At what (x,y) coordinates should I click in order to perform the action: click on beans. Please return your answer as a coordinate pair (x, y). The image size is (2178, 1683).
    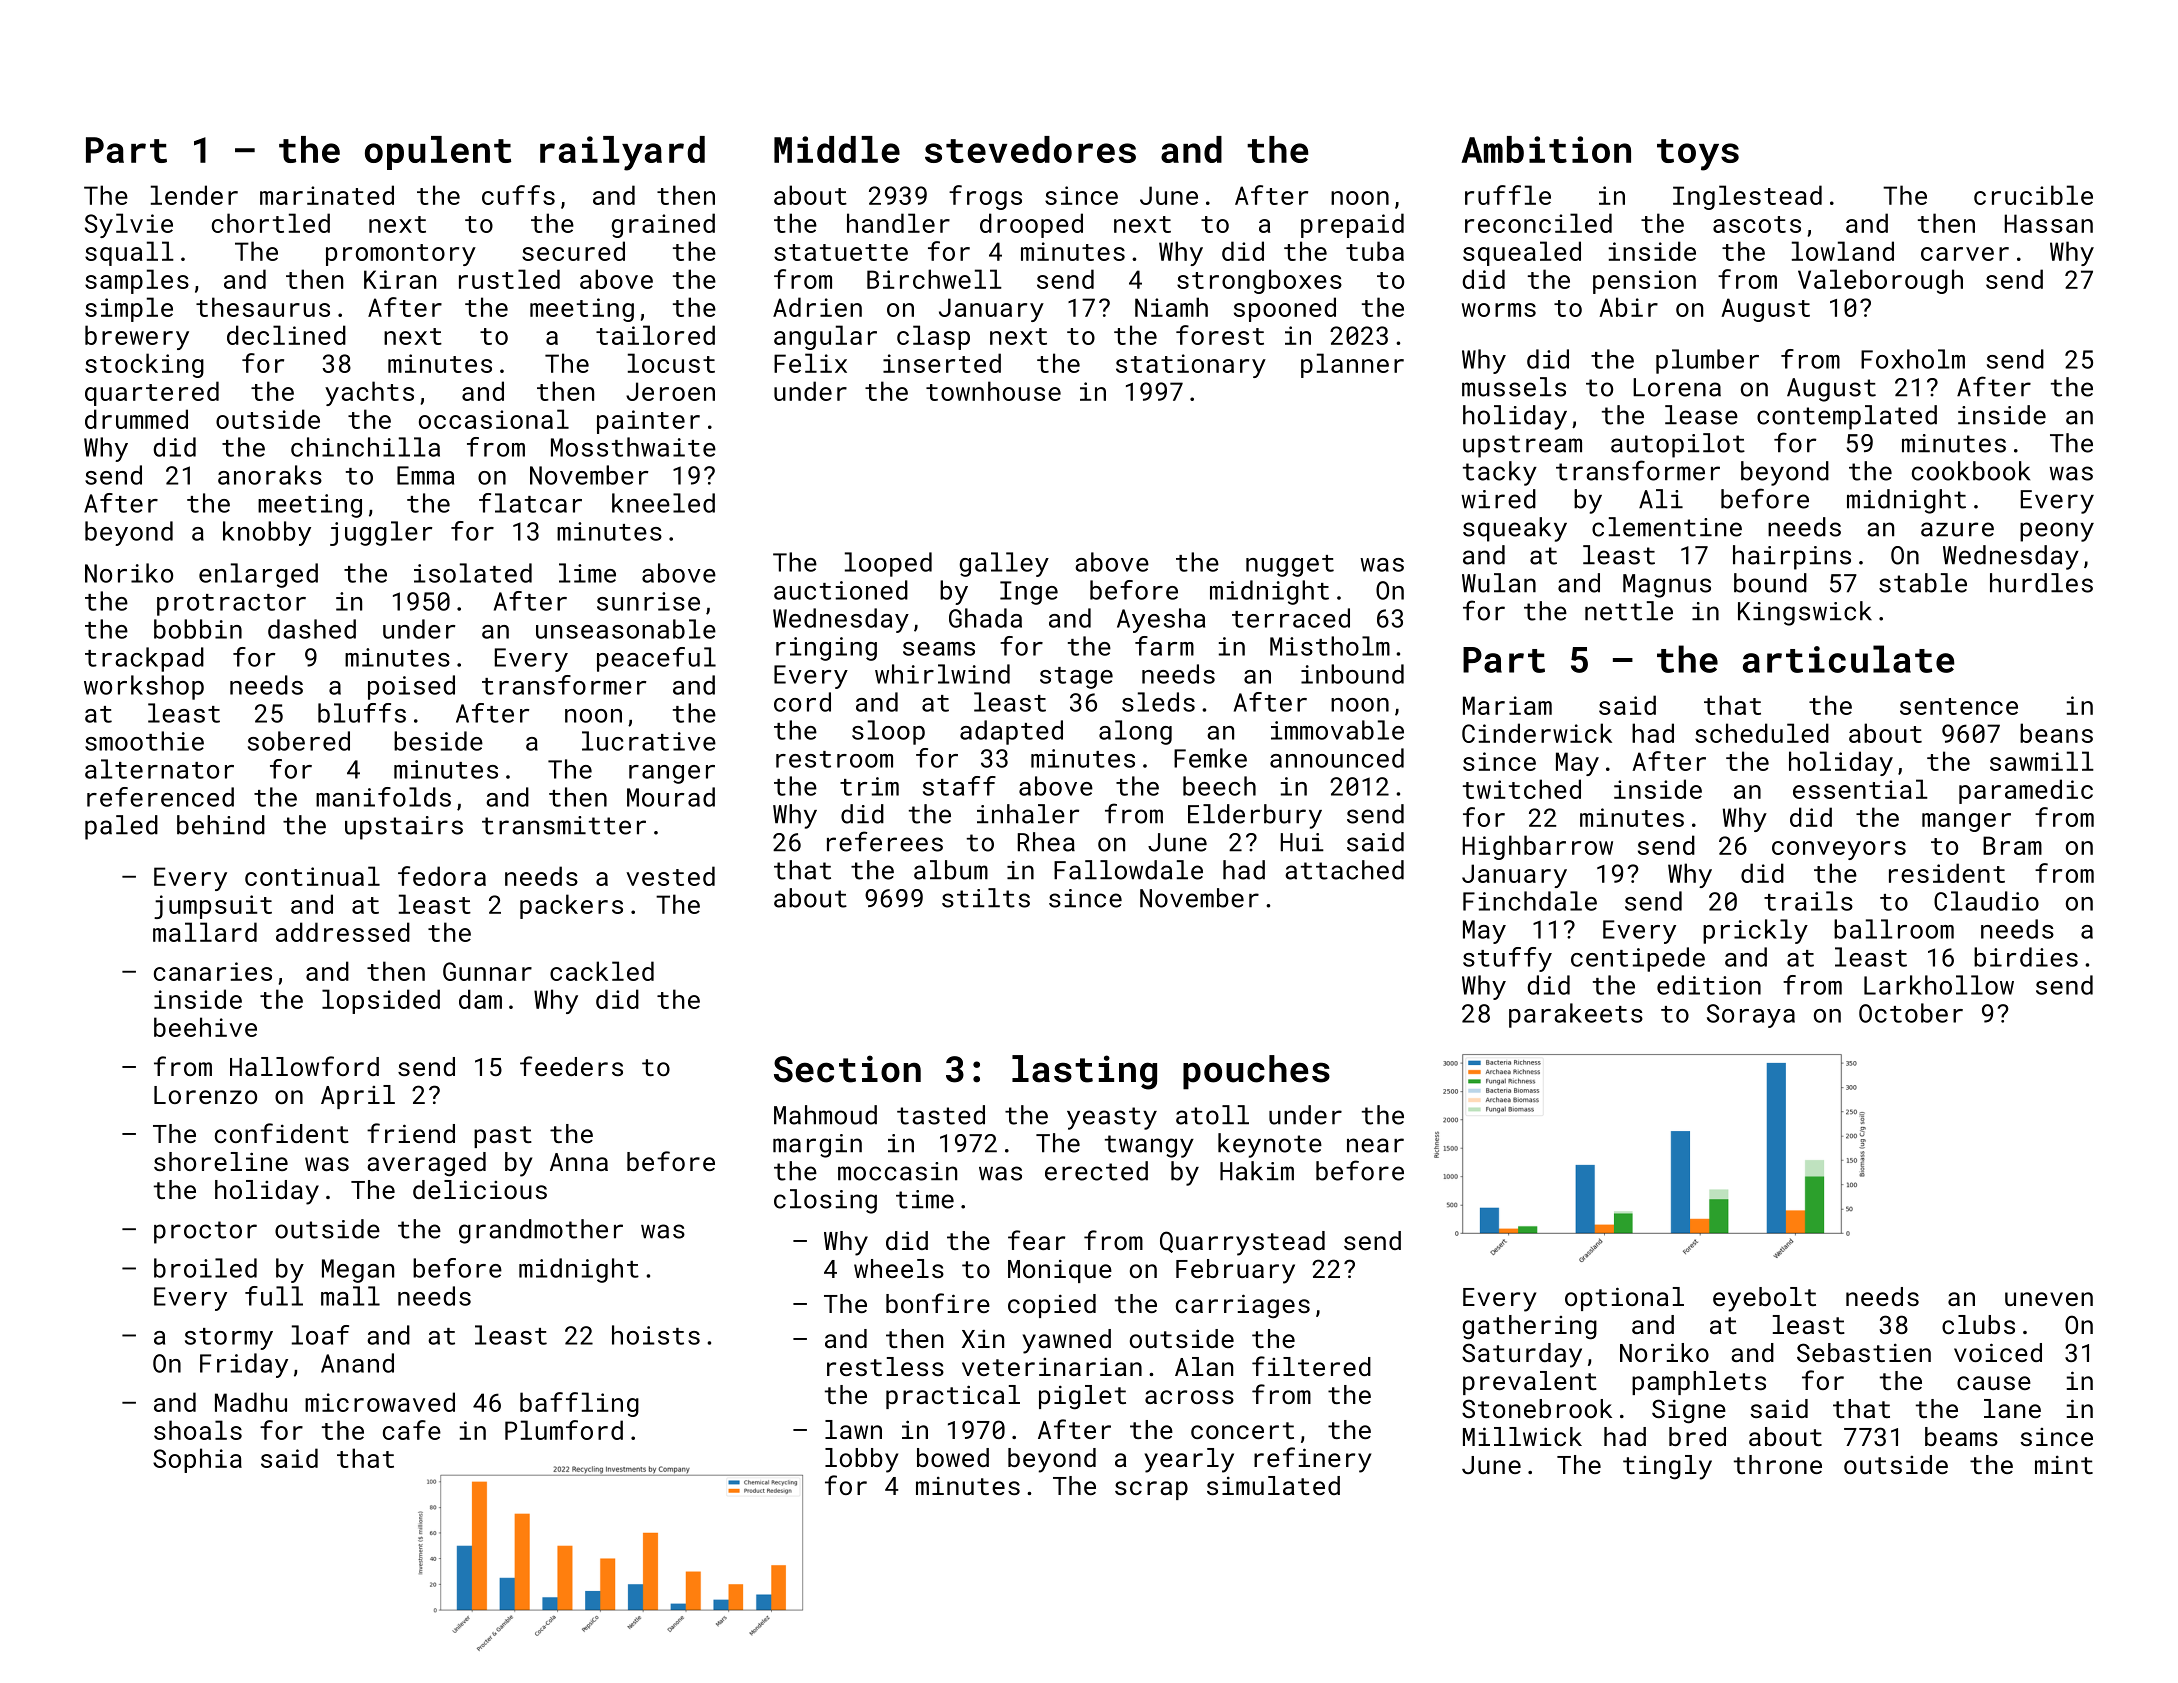
    Looking at the image, I should click on (2056, 733).
